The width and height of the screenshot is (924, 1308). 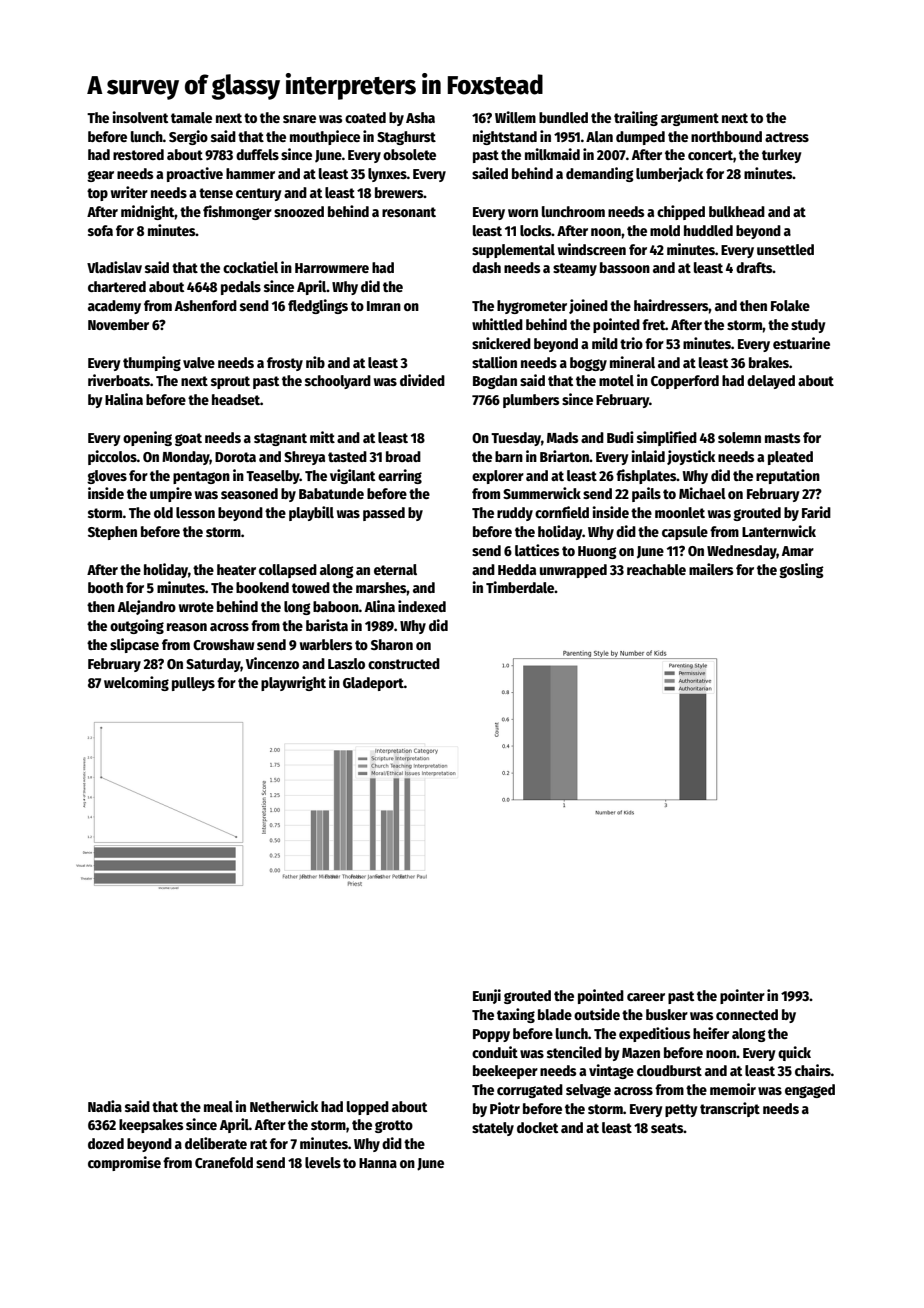 I want to click on actress, so click(x=787, y=137).
